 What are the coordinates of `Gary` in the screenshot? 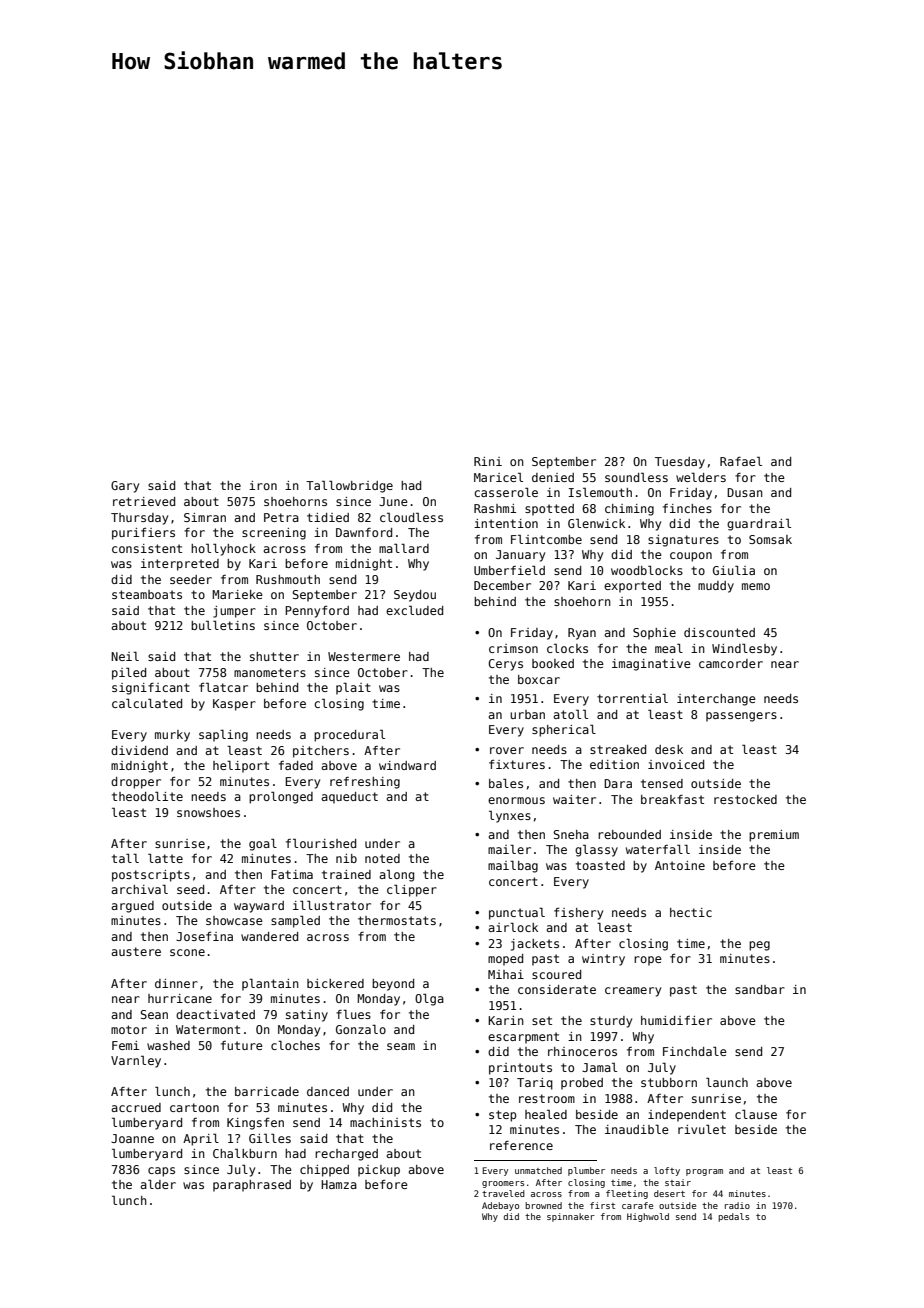 It's located at (125, 487).
